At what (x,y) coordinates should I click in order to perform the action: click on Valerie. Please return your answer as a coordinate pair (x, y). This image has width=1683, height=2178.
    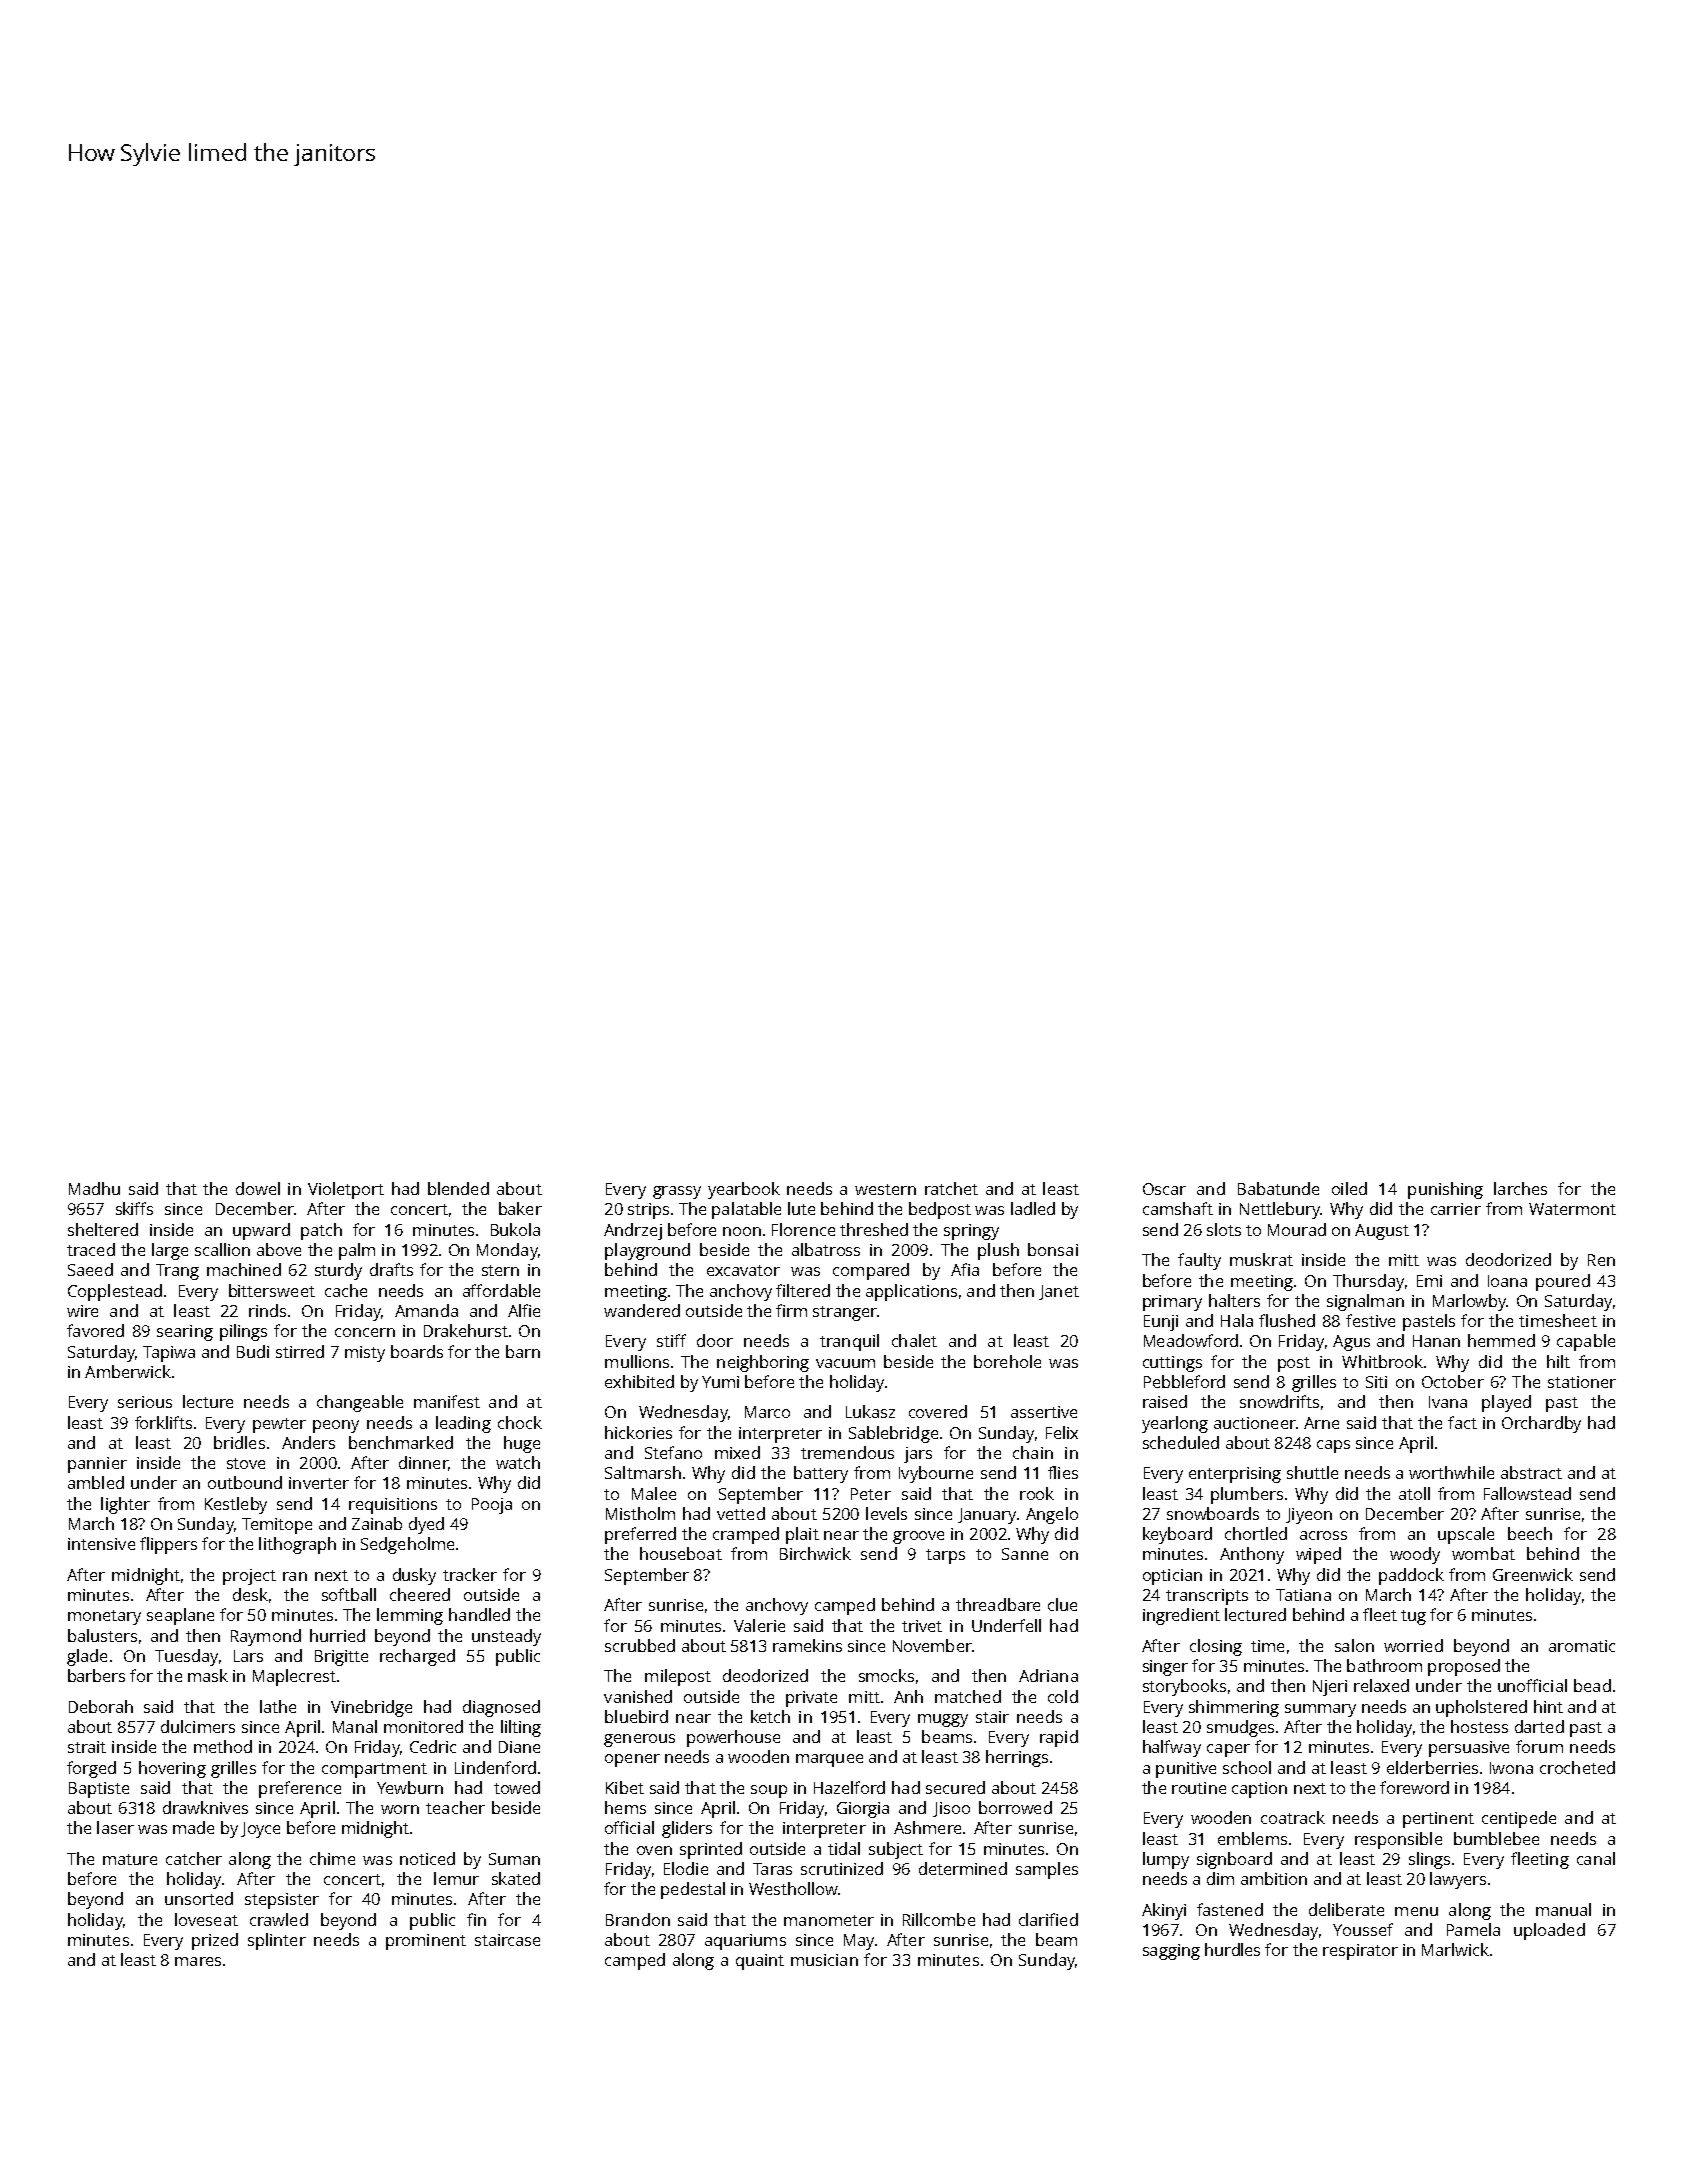
    Looking at the image, I should click on (759, 1625).
